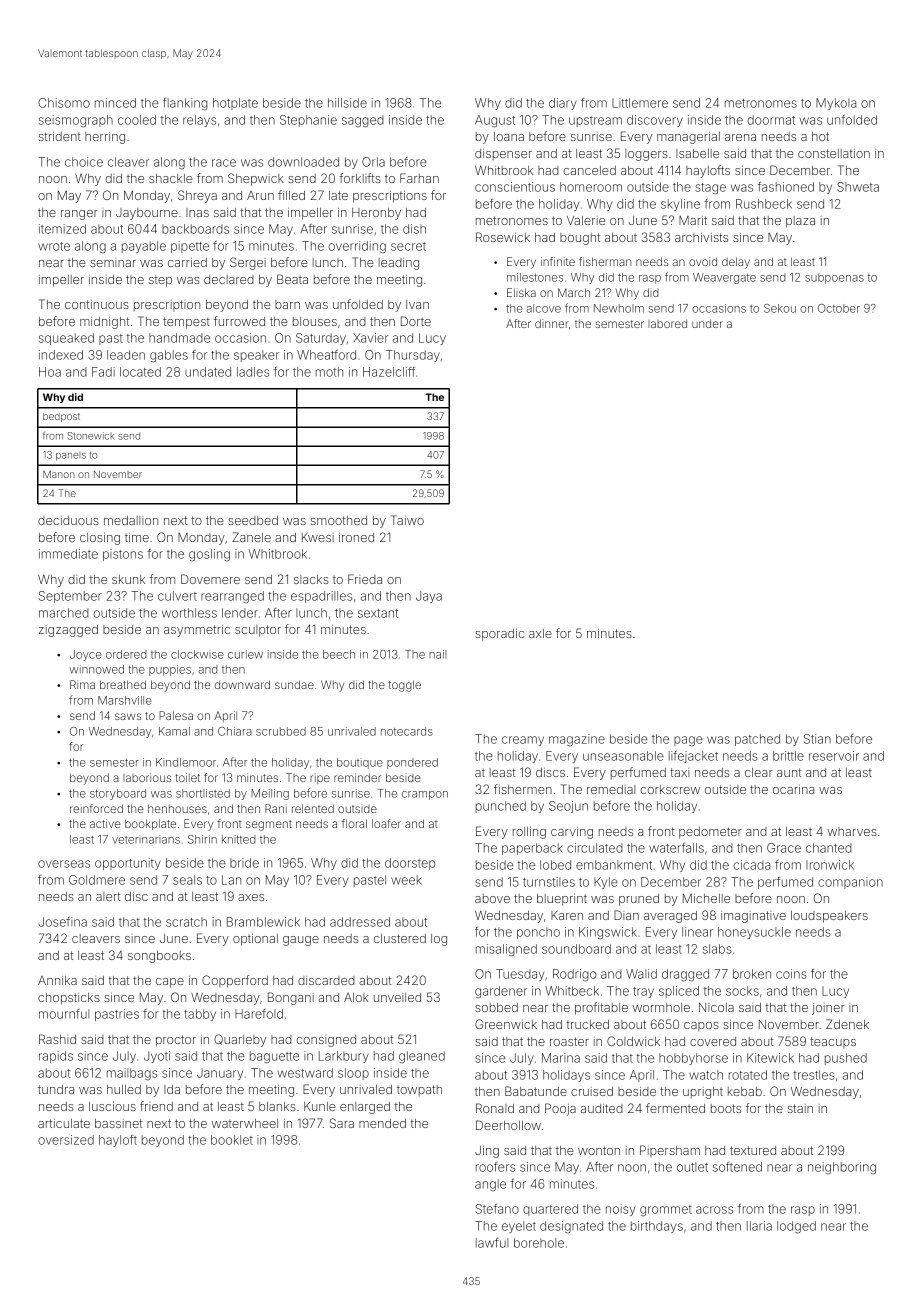  I want to click on page, so click(688, 741).
